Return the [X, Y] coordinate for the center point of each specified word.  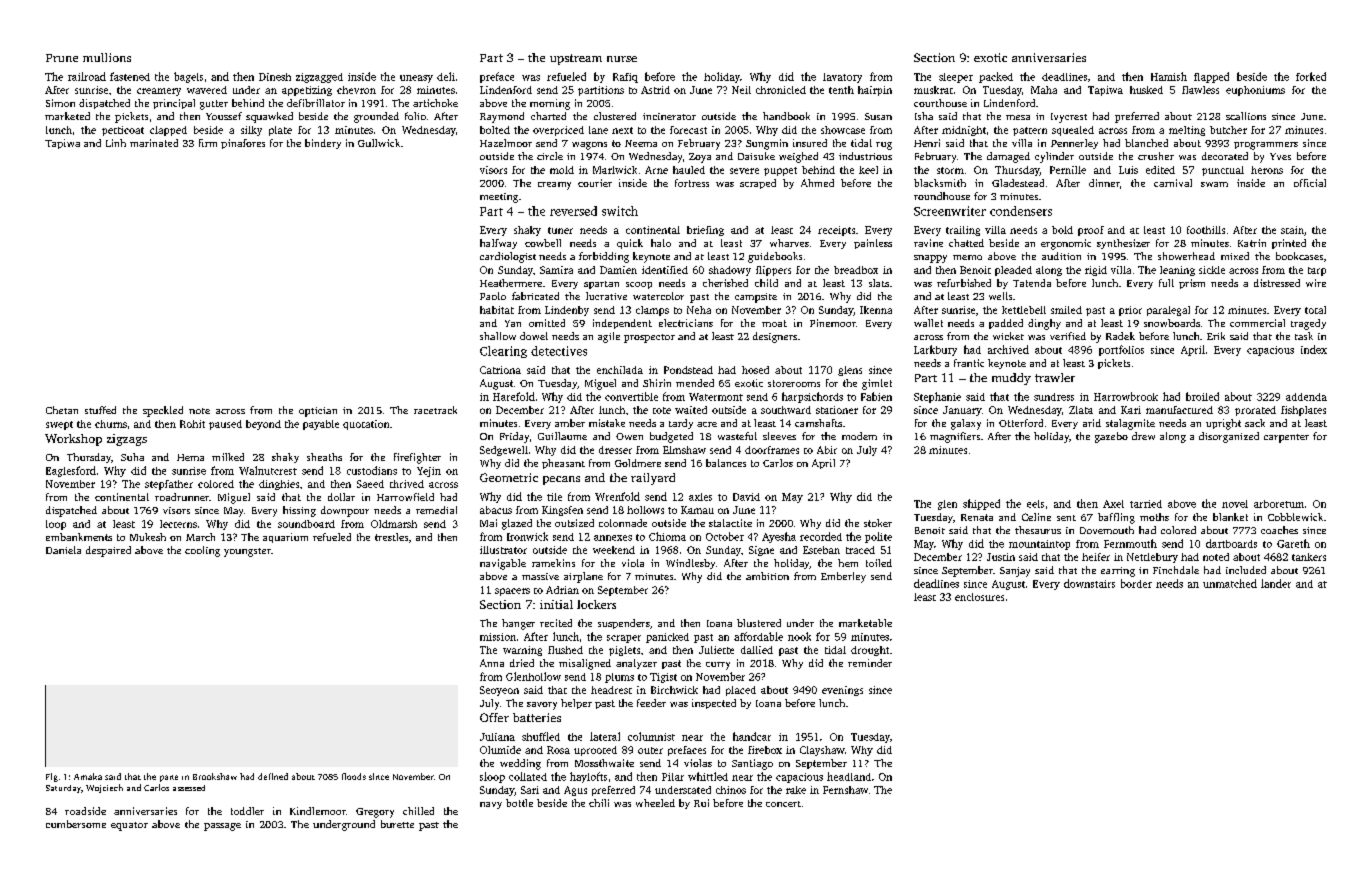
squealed [1073, 131]
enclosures [979, 597]
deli [446, 76]
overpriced [558, 131]
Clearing [503, 352]
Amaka [88, 776]
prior [1130, 311]
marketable [865, 623]
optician [318, 412]
